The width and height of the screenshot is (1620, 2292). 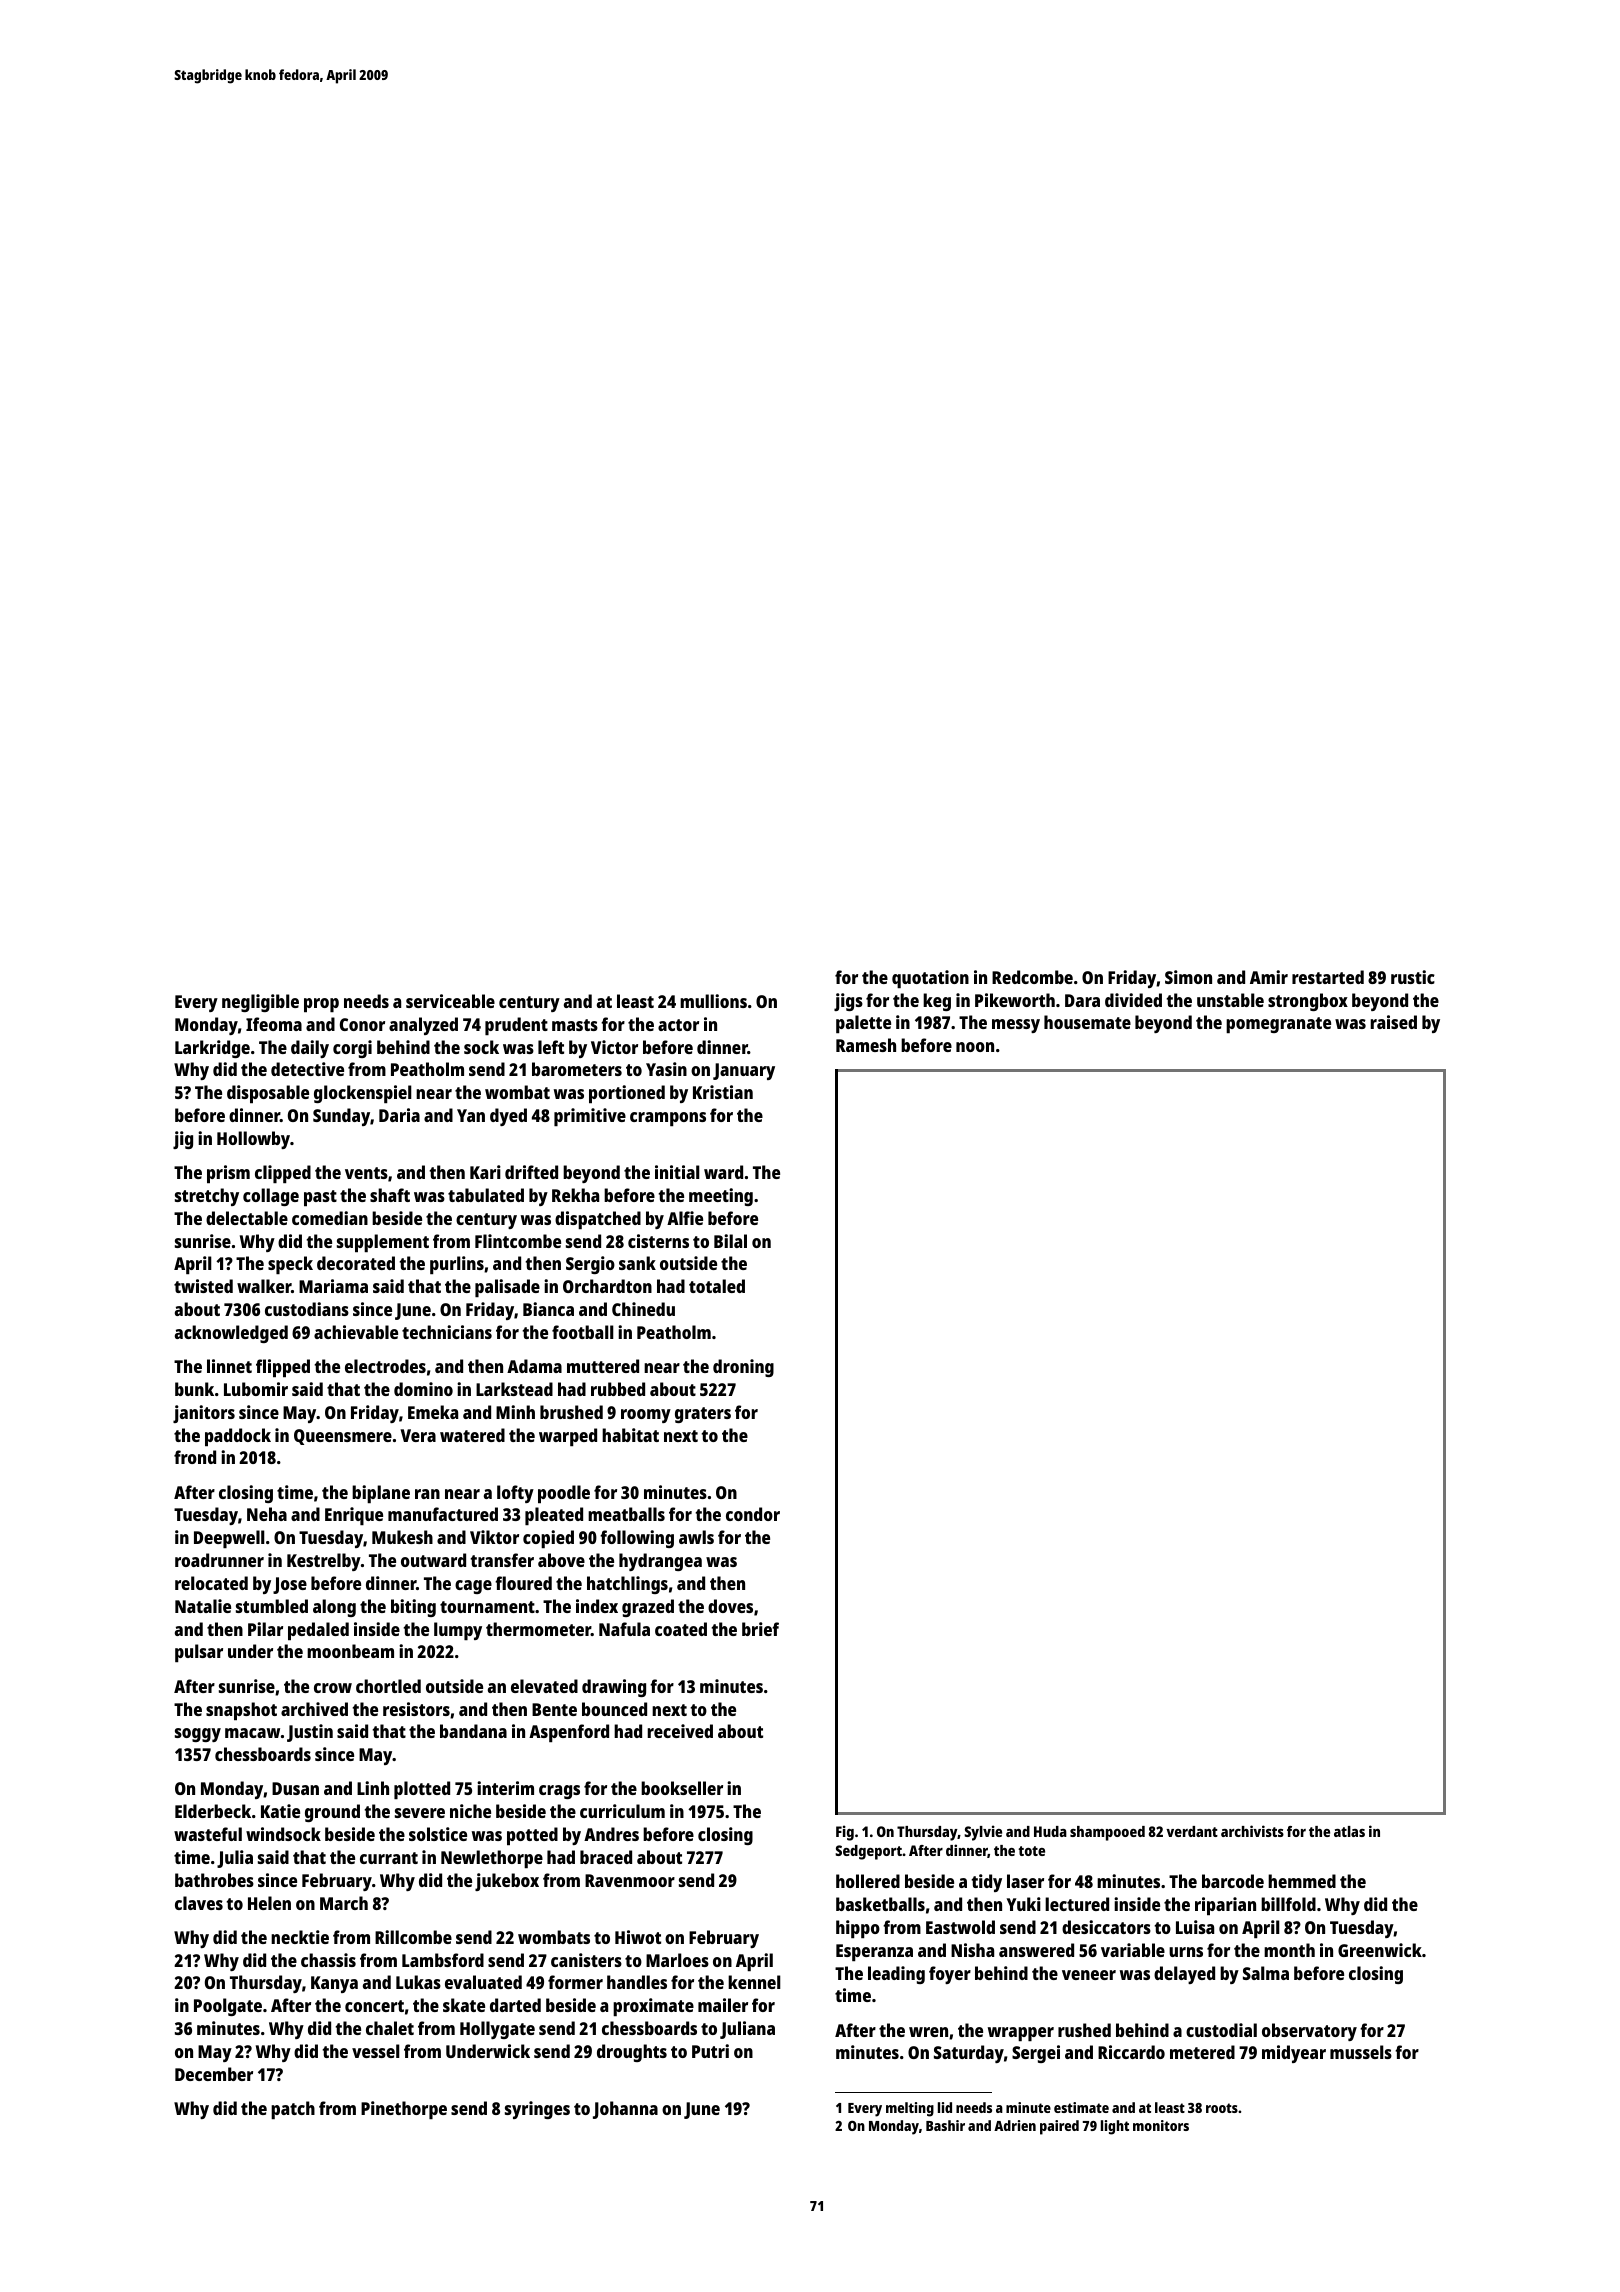 What do you see at coordinates (195, 1457) in the screenshot?
I see `frond` at bounding box center [195, 1457].
